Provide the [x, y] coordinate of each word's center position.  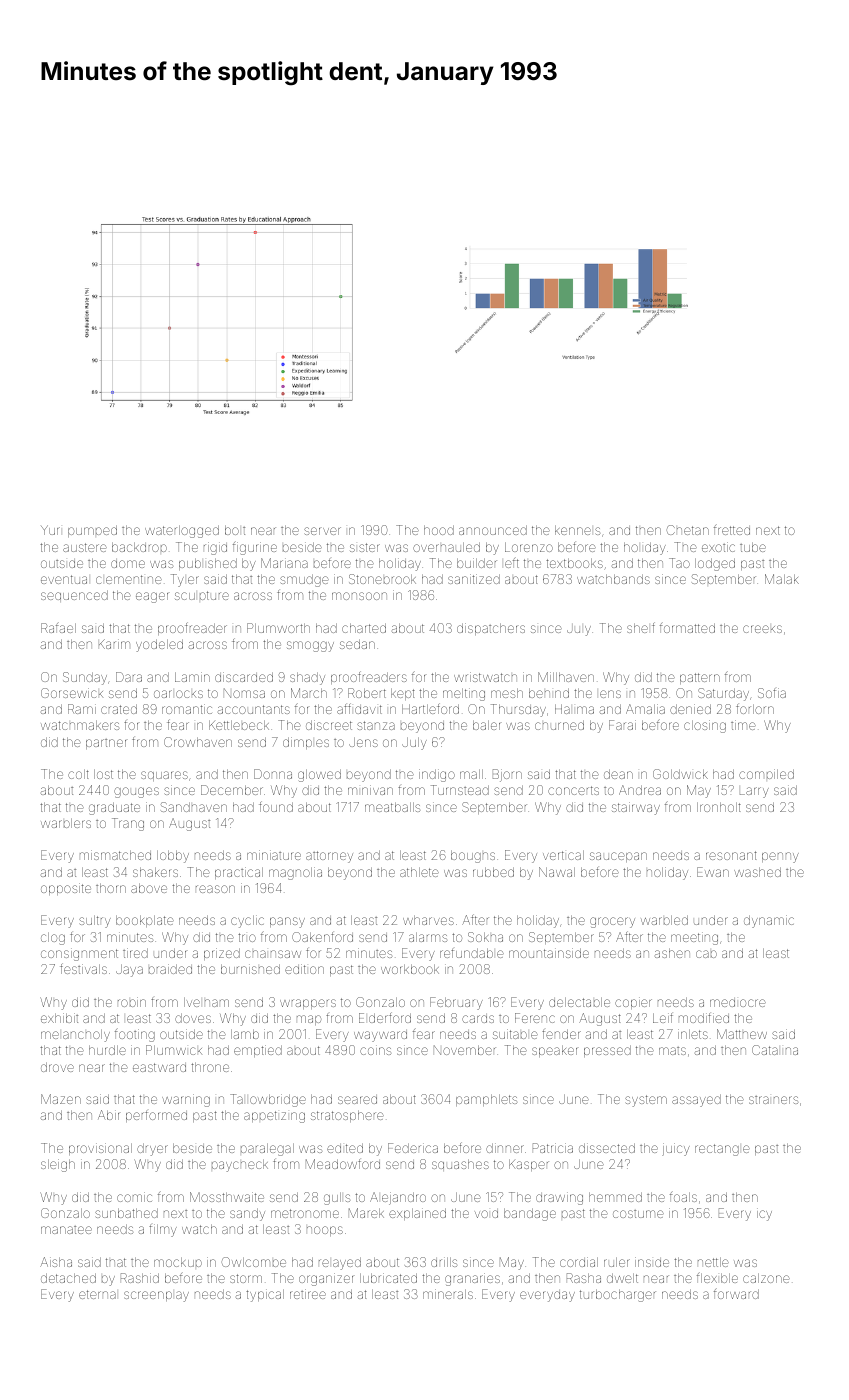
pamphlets [486, 1100]
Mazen [61, 1099]
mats [672, 1051]
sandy [247, 1214]
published [208, 564]
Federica [413, 1148]
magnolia [295, 873]
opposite [66, 889]
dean [618, 774]
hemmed [615, 1197]
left [512, 562]
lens [610, 694]
